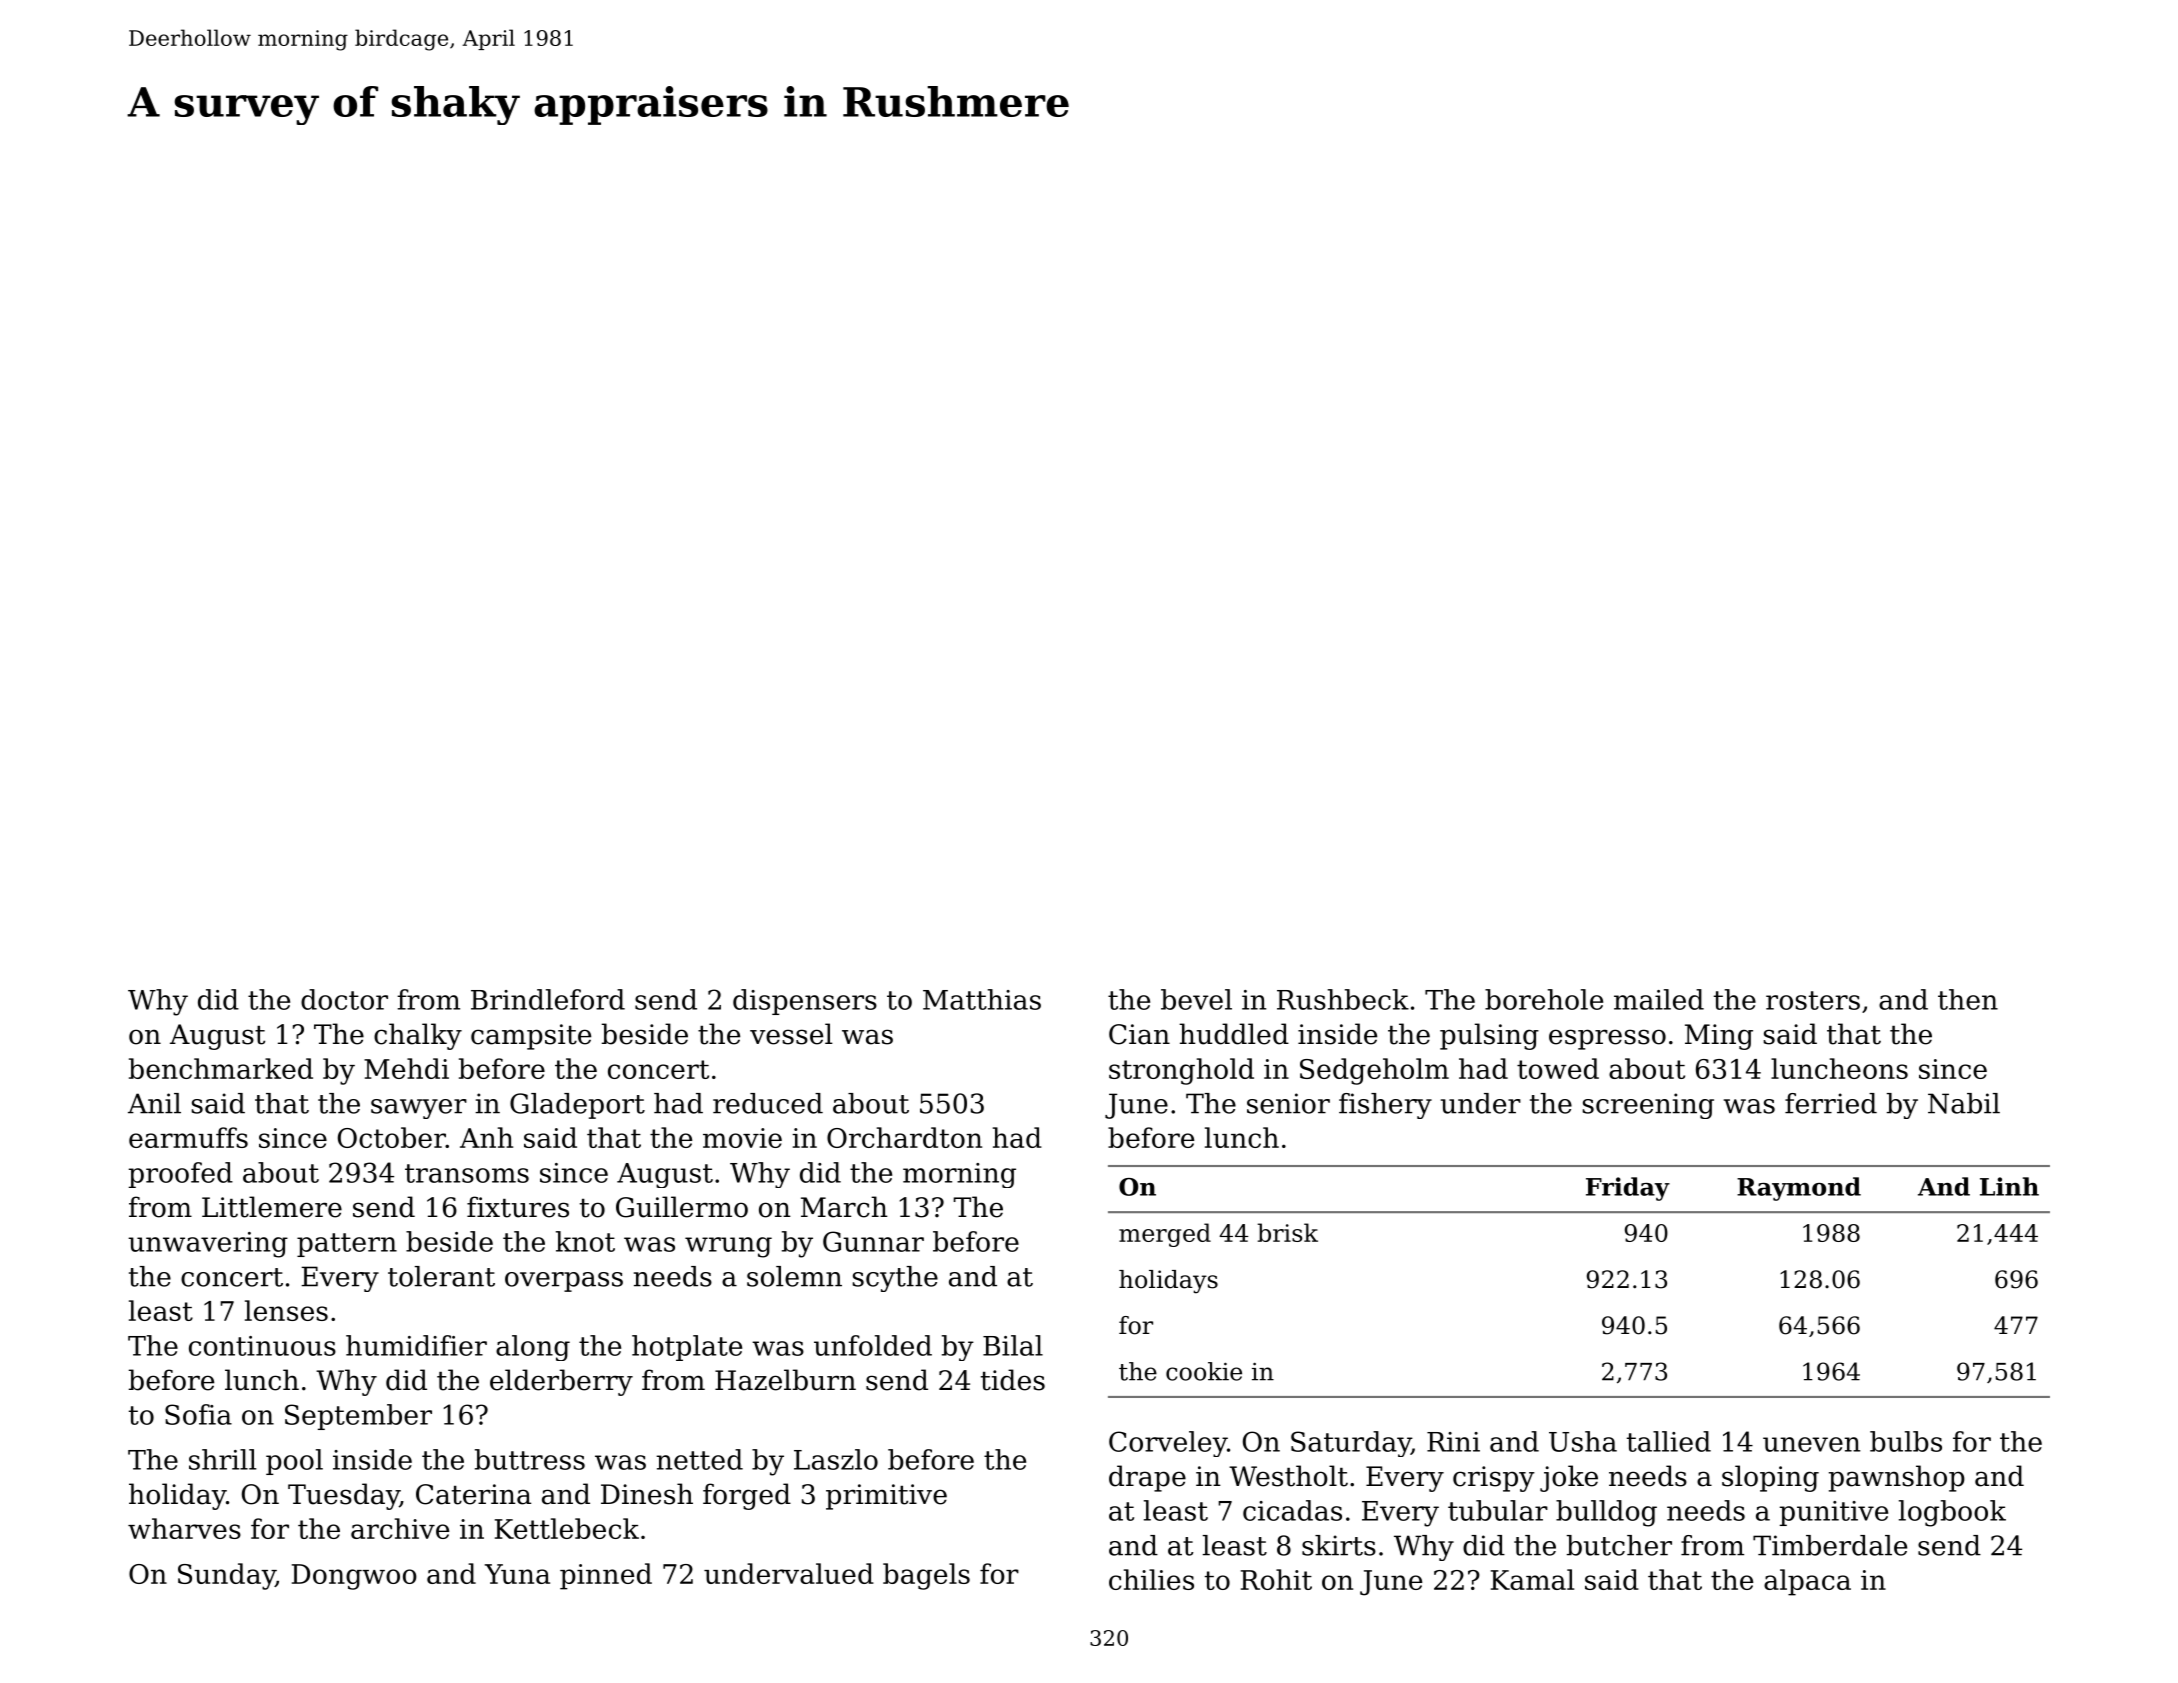 This screenshot has height=1683, width=2178. What do you see at coordinates (347, 1245) in the screenshot?
I see `pattern` at bounding box center [347, 1245].
